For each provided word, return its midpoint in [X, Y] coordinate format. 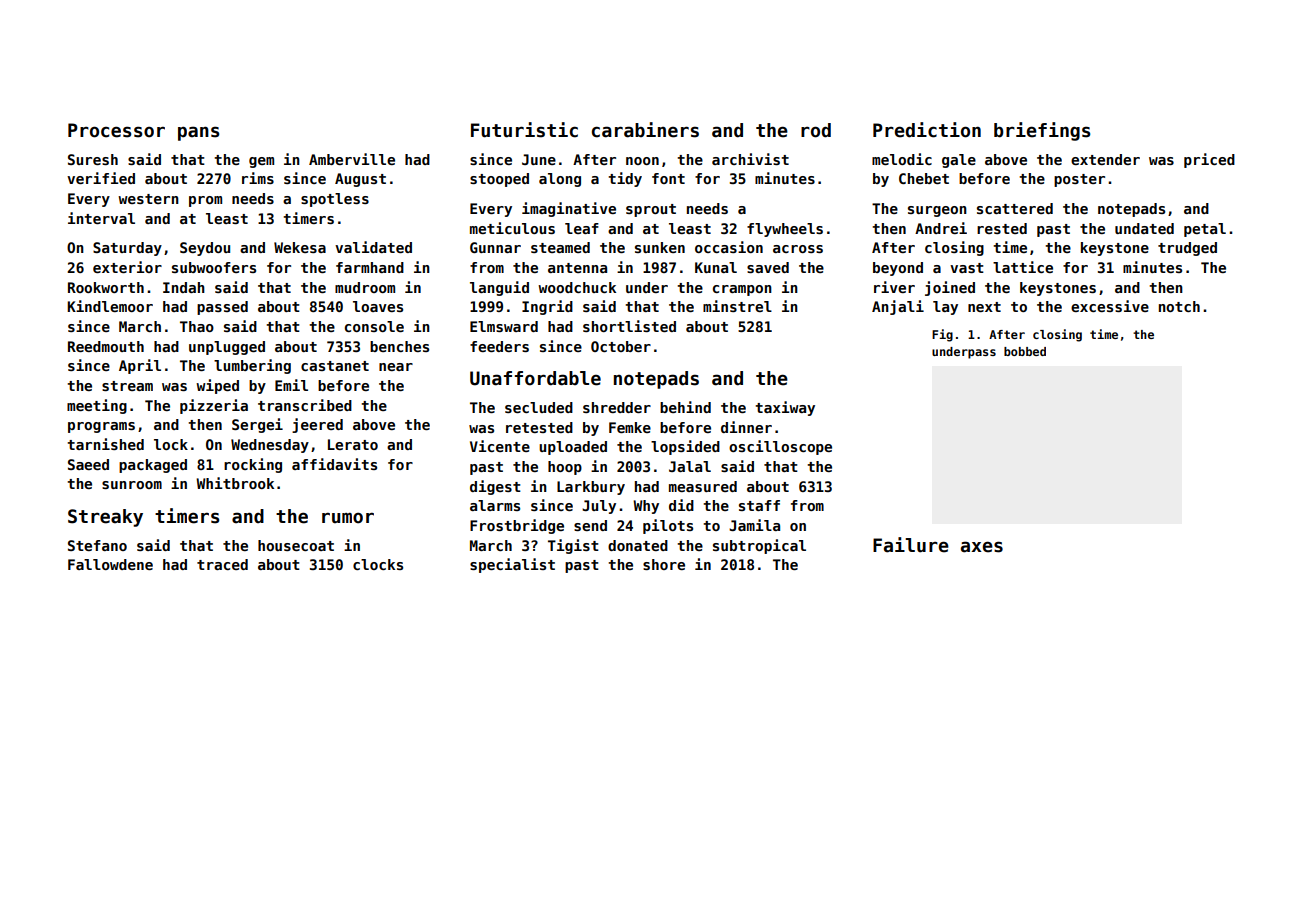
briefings [1042, 131]
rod [816, 130]
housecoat [296, 545]
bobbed [1025, 351]
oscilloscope [780, 447]
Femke [630, 427]
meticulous [512, 228]
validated [373, 247]
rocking [253, 465]
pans [198, 133]
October [621, 346]
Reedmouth [106, 346]
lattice [1023, 267]
